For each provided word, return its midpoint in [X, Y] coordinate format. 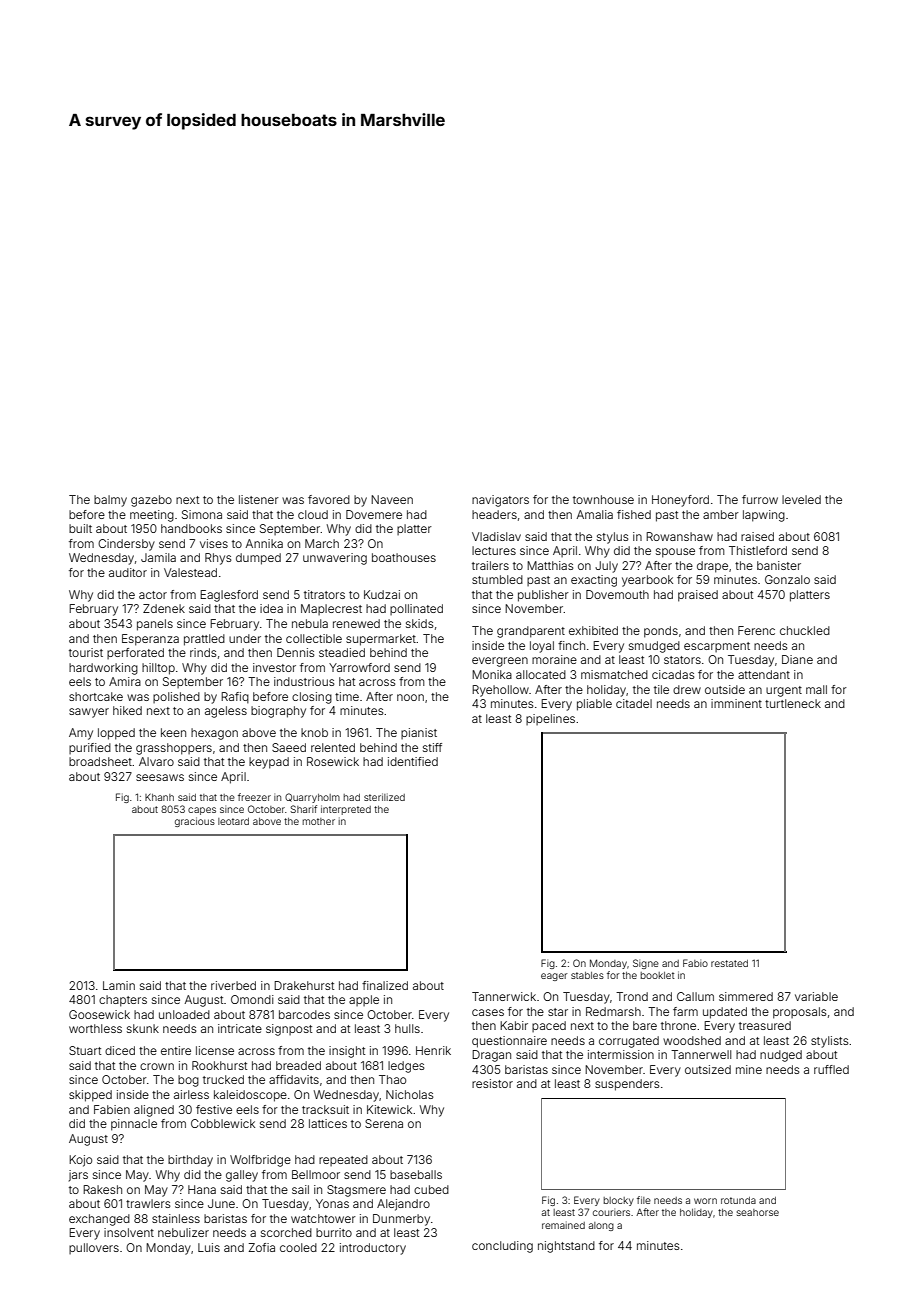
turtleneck [793, 703]
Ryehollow [500, 691]
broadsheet [100, 761]
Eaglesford [229, 596]
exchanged [99, 1220]
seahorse [758, 1212]
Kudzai [382, 594]
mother [318, 821]
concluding [502, 1247]
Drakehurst [304, 985]
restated [729, 963]
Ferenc [756, 630]
